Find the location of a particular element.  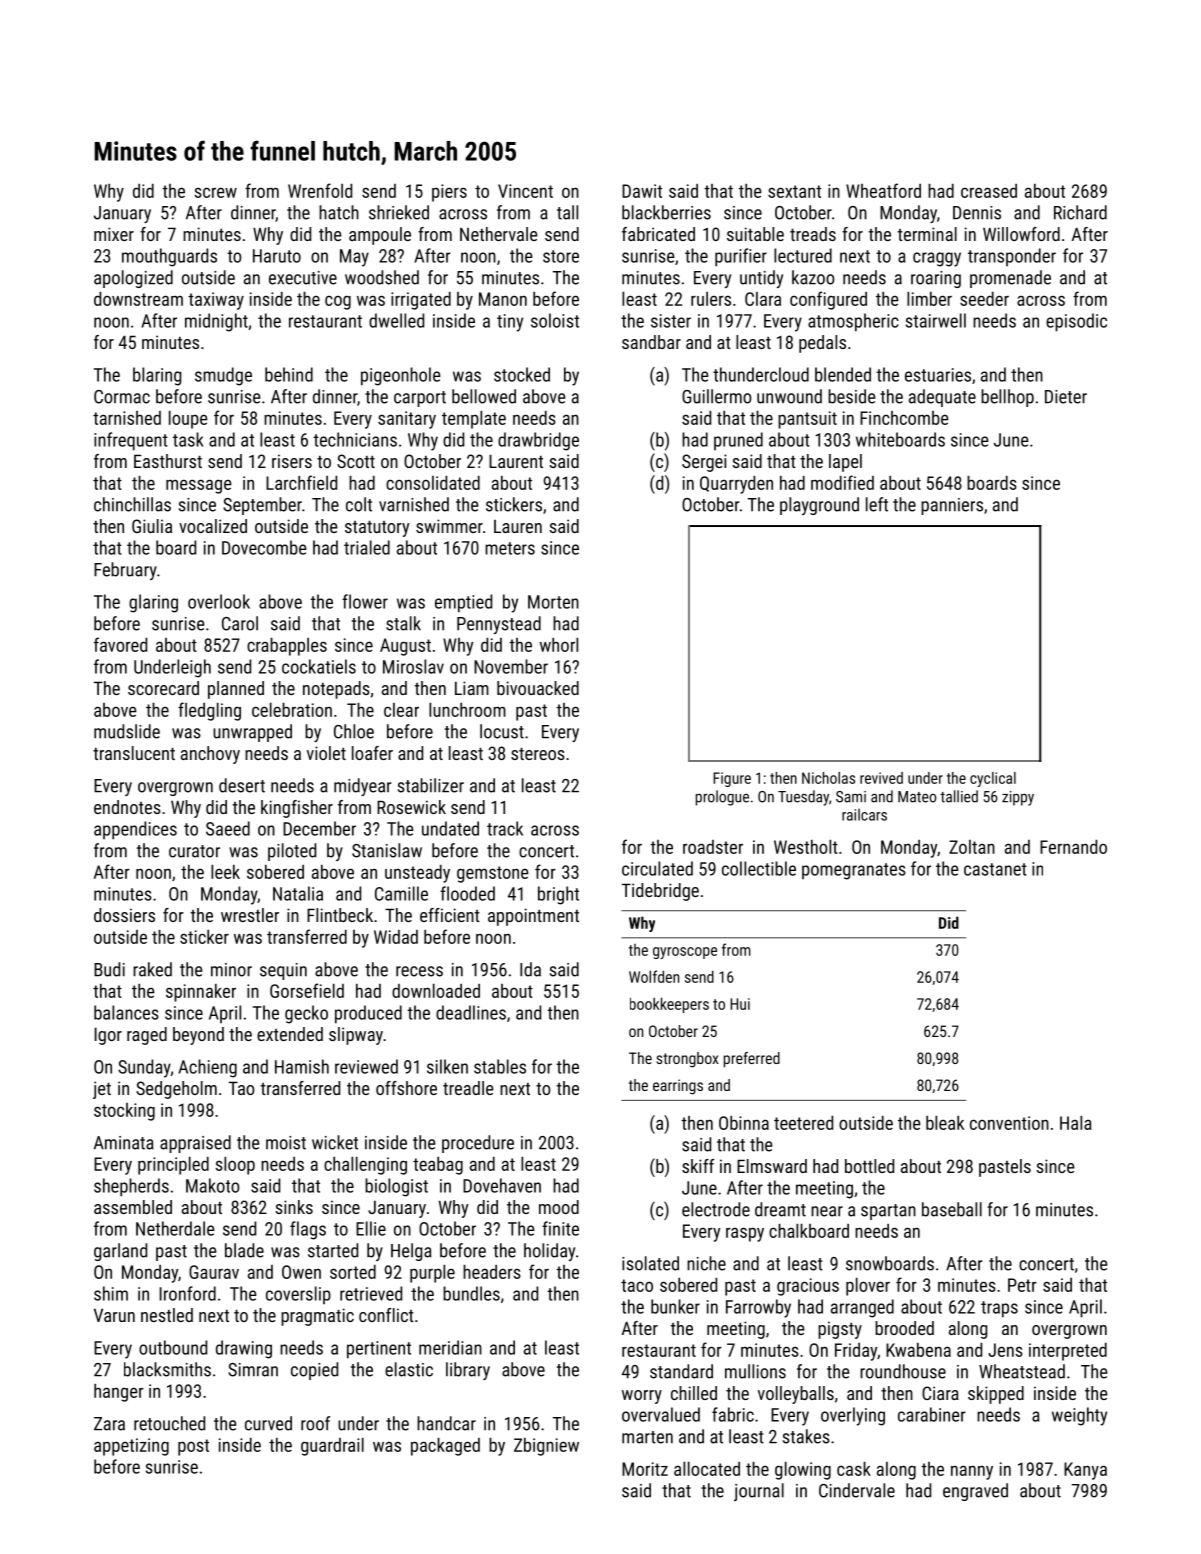

Zbigniew is located at coordinates (546, 1447).
